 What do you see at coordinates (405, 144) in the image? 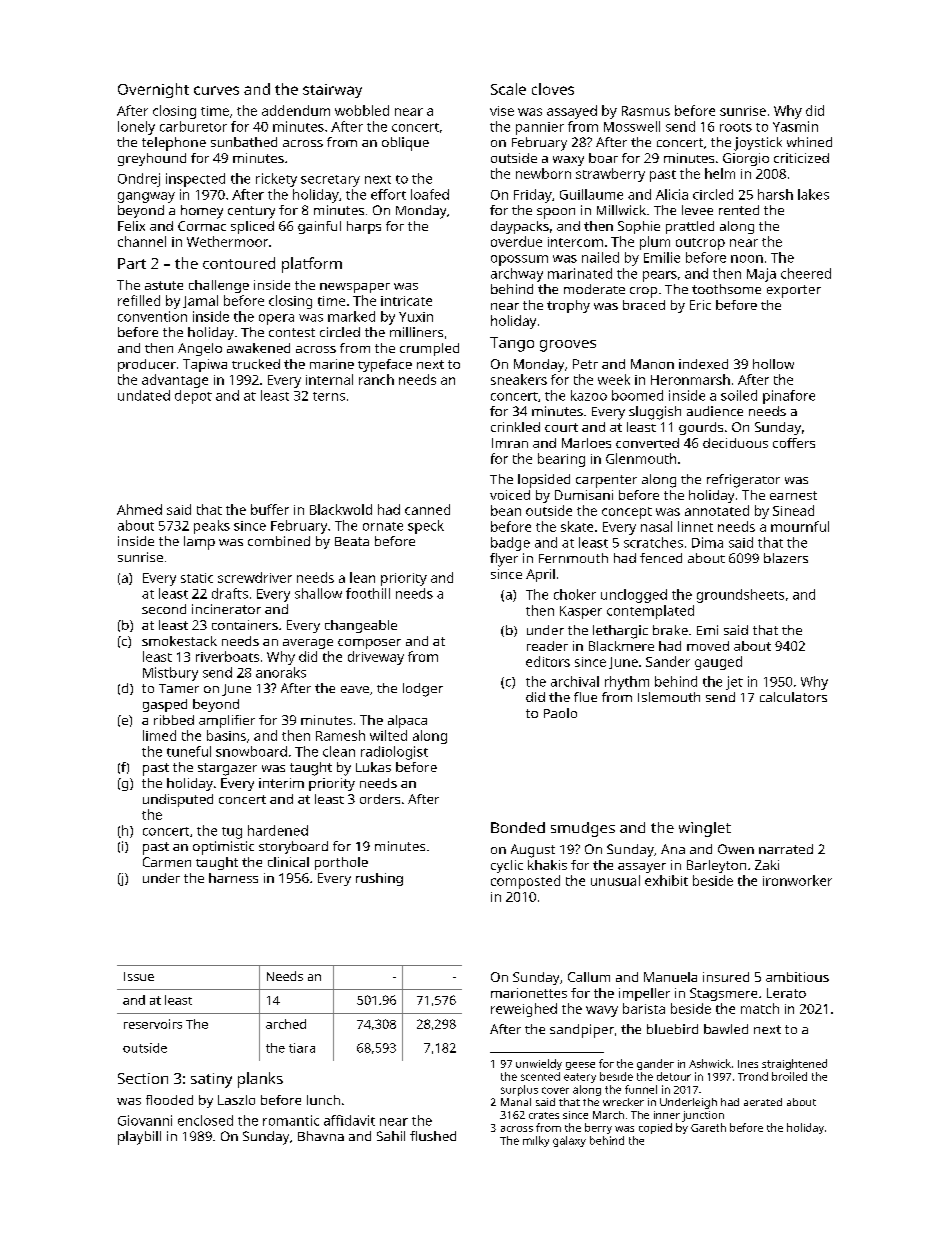
I see `oblique` at bounding box center [405, 144].
